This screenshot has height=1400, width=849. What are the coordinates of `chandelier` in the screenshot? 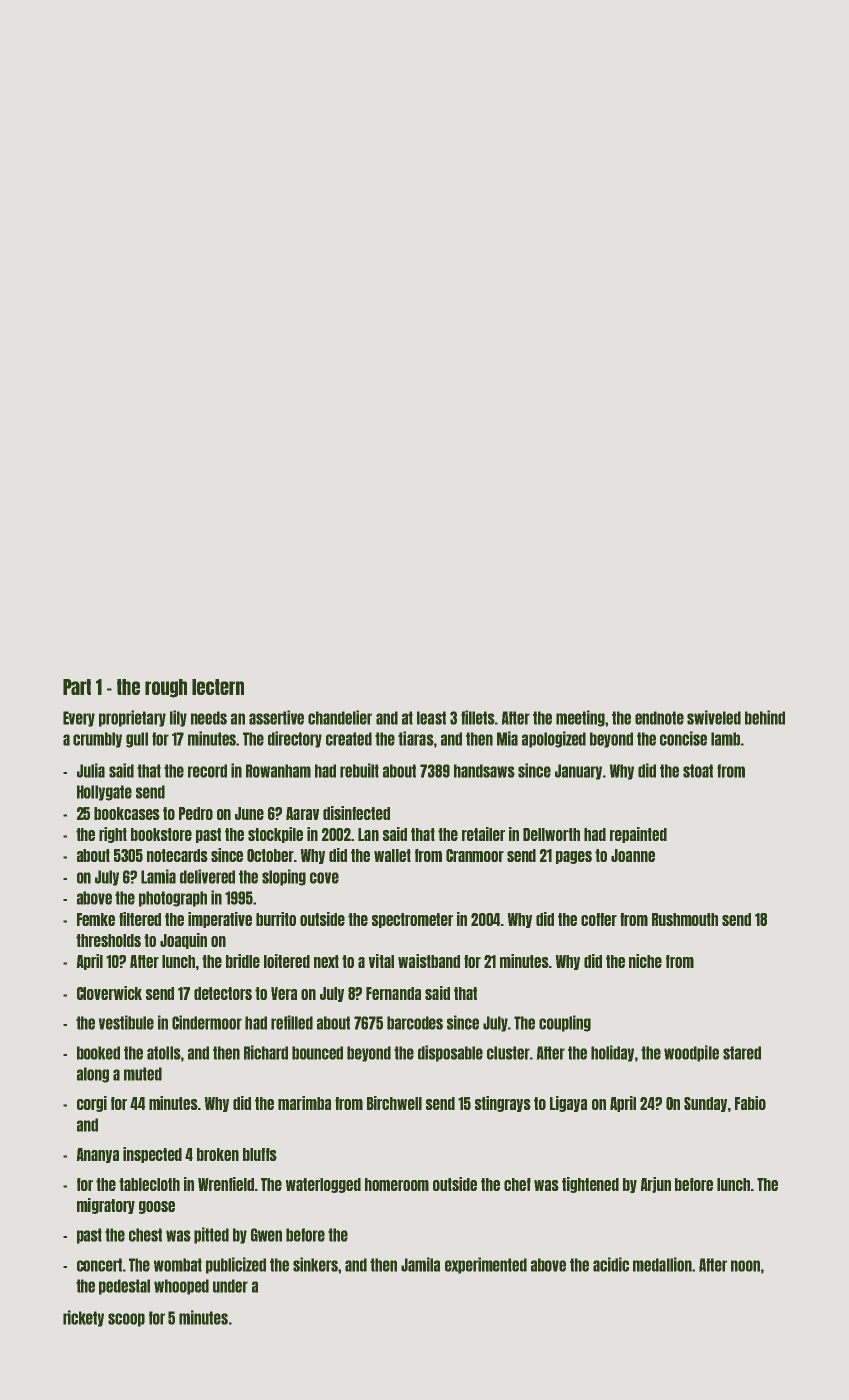 It's located at (340, 717).
